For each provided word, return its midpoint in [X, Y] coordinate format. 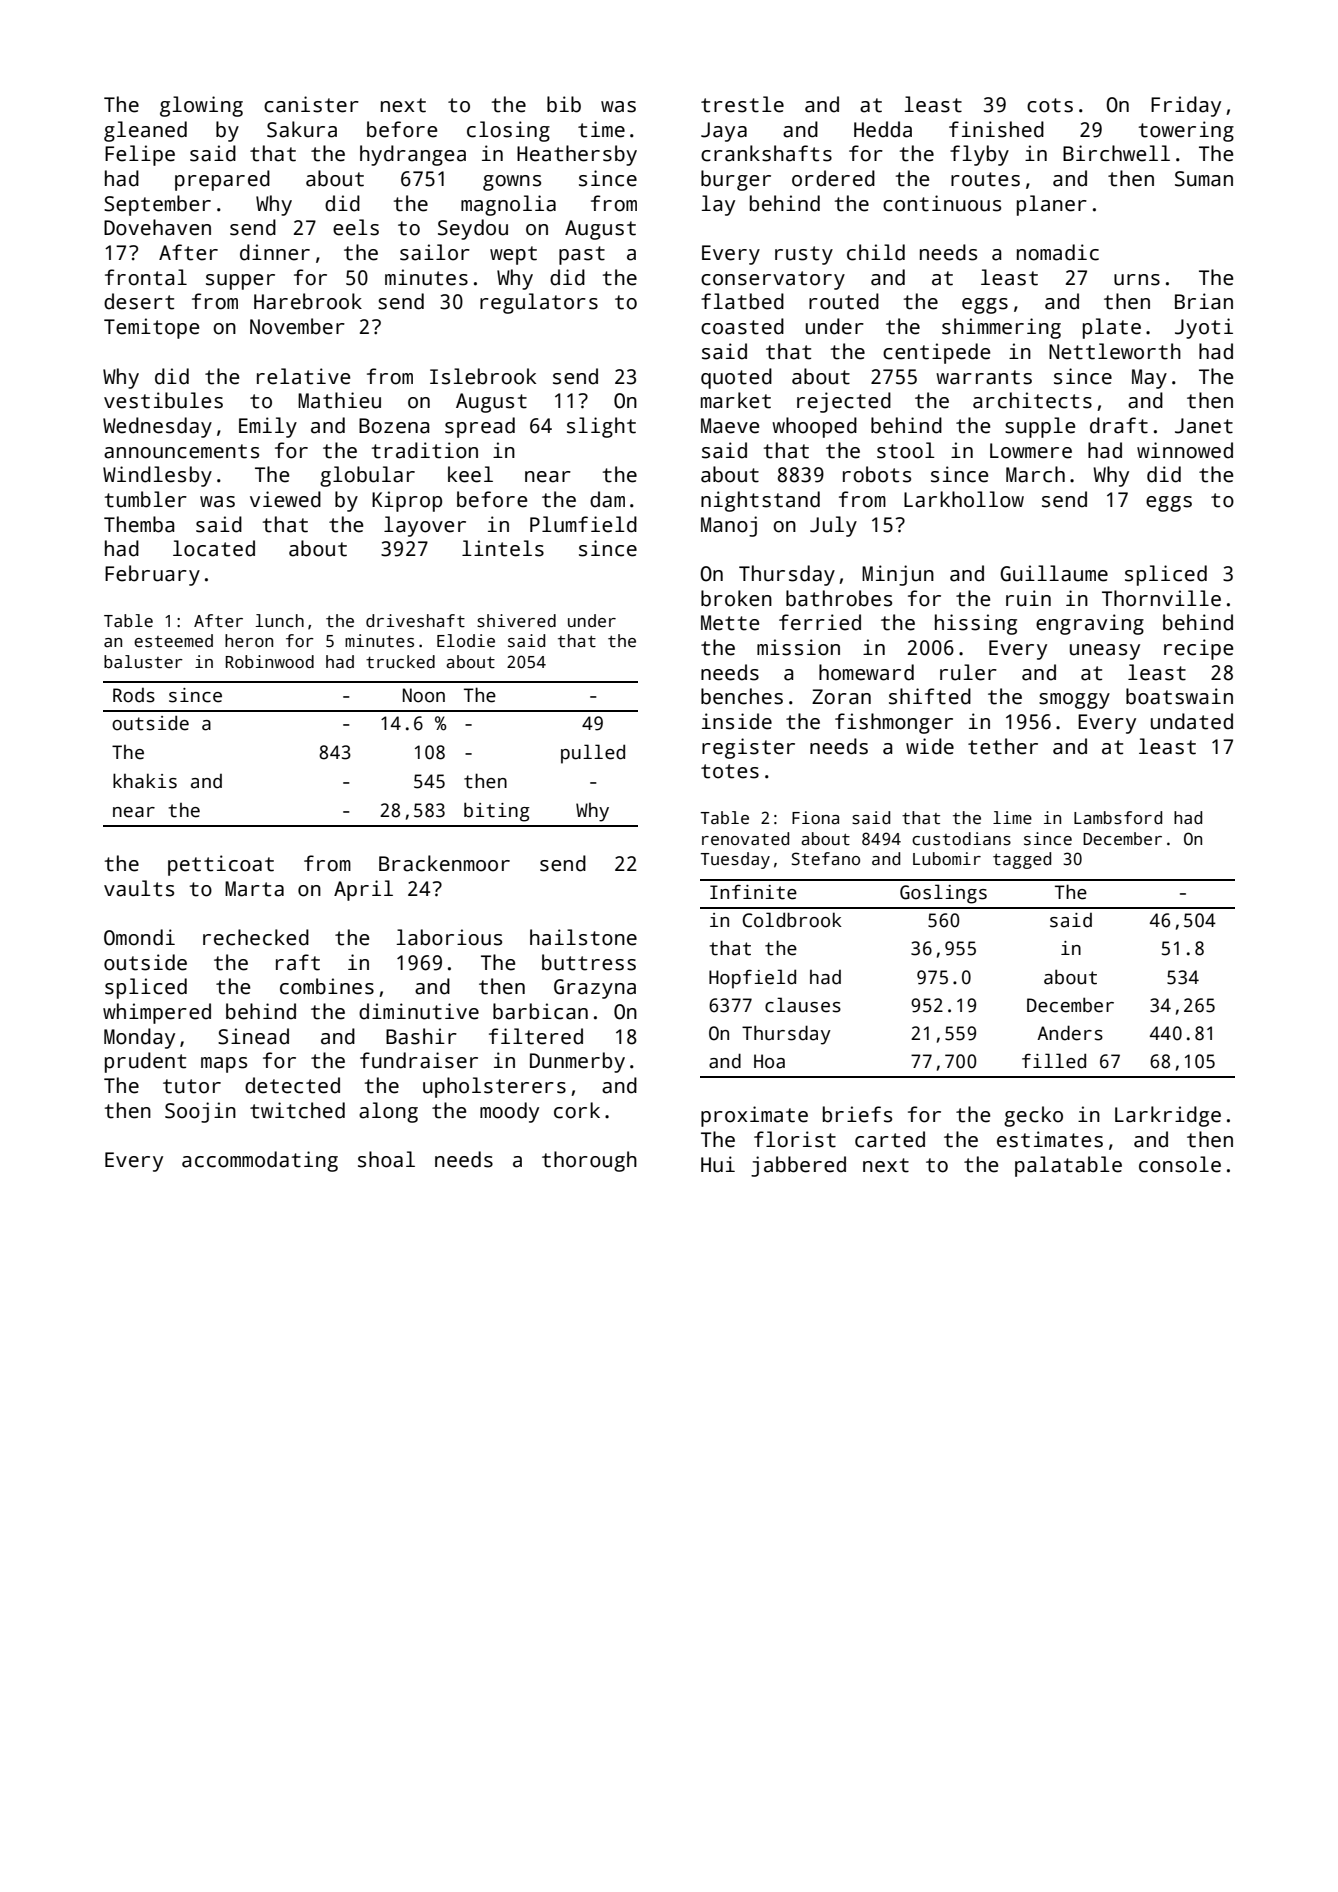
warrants [984, 377]
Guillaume [1054, 573]
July [833, 526]
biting [497, 812]
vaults [139, 888]
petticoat [221, 865]
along [388, 1112]
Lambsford [1118, 818]
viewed [285, 499]
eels [356, 227]
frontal [146, 277]
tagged [1022, 860]
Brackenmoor [444, 863]
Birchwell [1116, 153]
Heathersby [577, 155]
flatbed [742, 301]
